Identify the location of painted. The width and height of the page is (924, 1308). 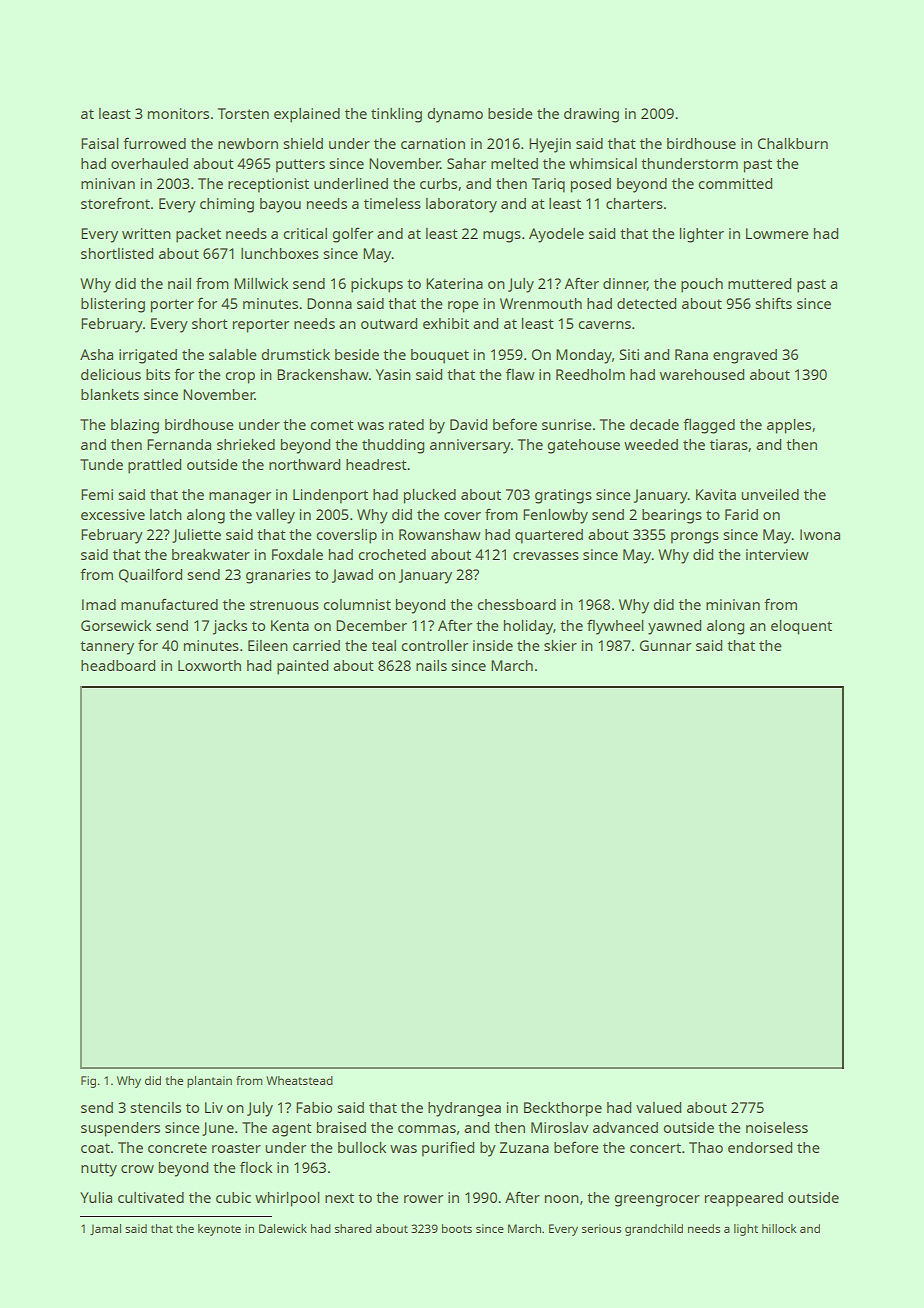
(302, 667).
